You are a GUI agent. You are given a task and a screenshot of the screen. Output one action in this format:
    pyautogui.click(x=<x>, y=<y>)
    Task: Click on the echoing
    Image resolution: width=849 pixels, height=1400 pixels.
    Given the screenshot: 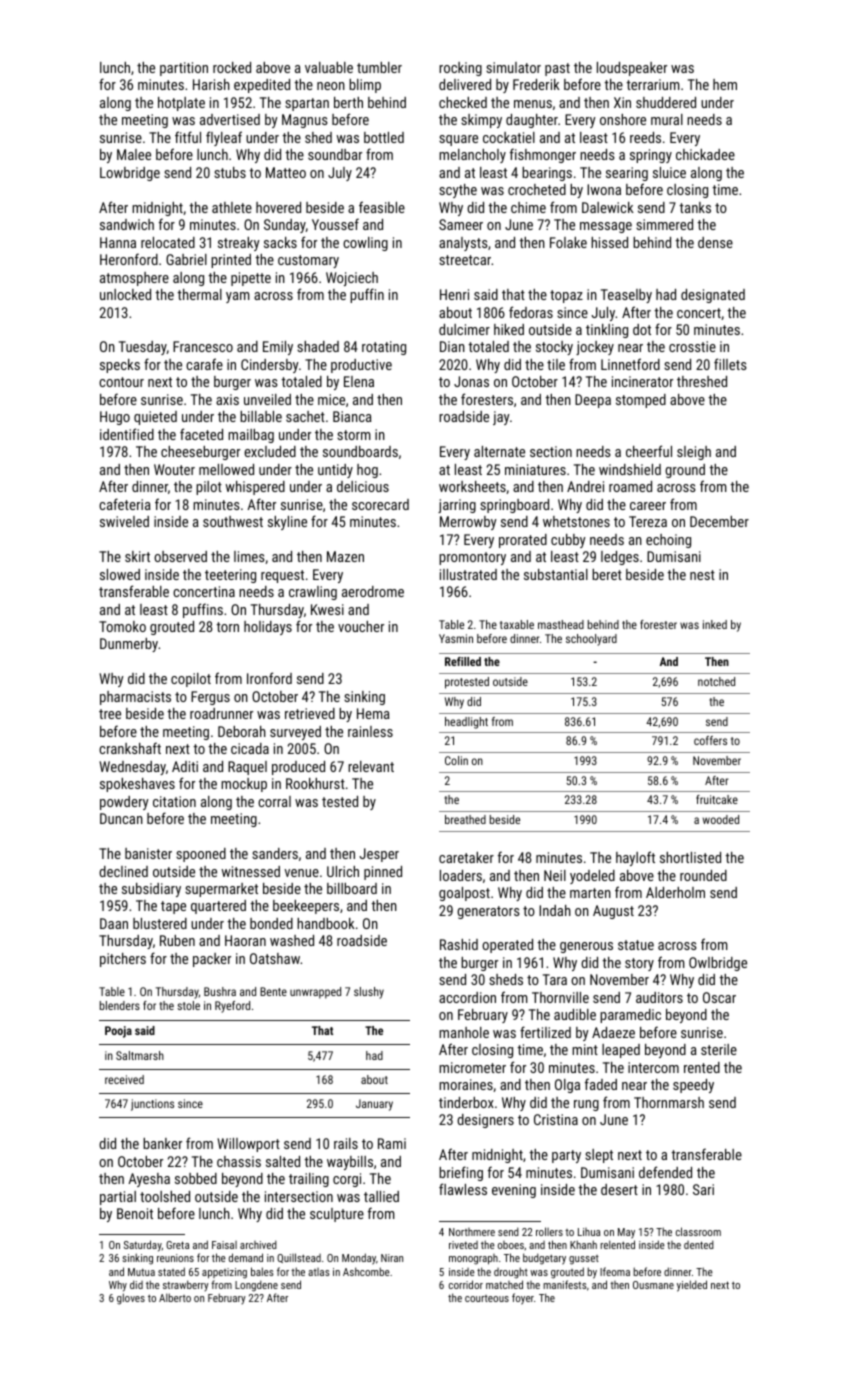 What is the action you would take?
    pyautogui.click(x=668, y=541)
